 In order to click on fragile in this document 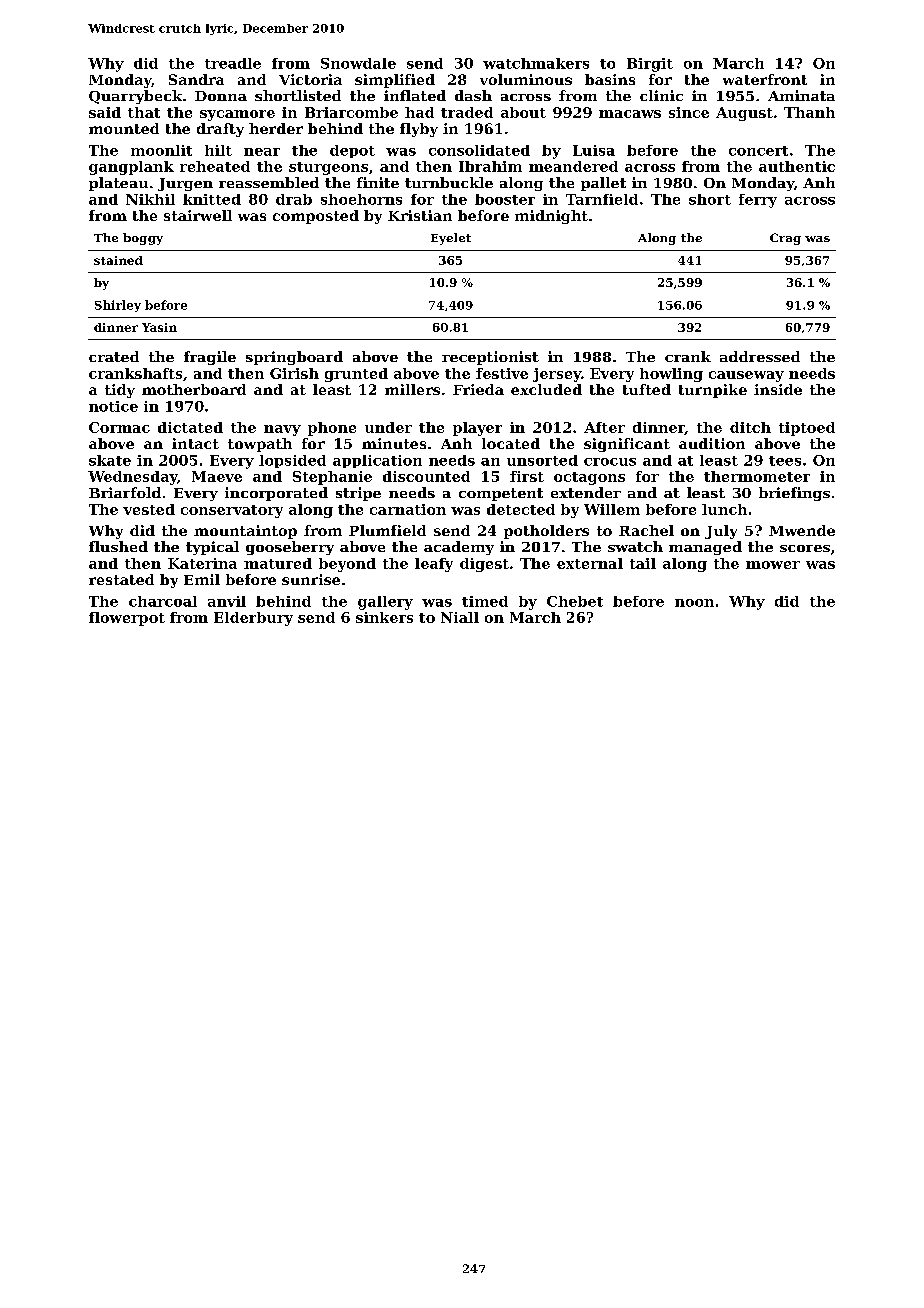, I will do `click(210, 358)`.
